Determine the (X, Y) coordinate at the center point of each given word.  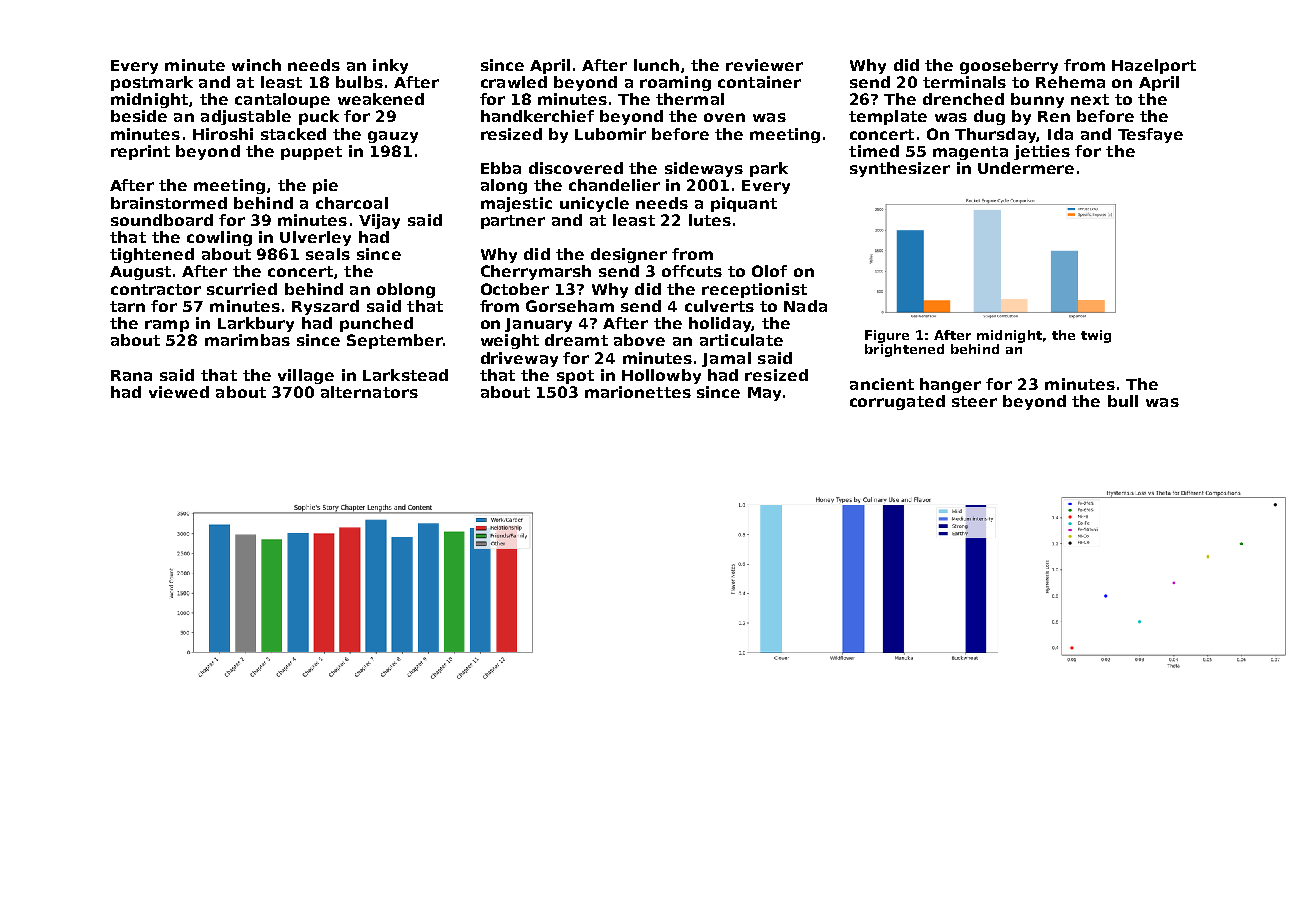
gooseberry (1009, 66)
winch (256, 65)
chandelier (614, 185)
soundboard (162, 220)
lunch (656, 65)
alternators (369, 392)
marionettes (638, 392)
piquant (744, 204)
